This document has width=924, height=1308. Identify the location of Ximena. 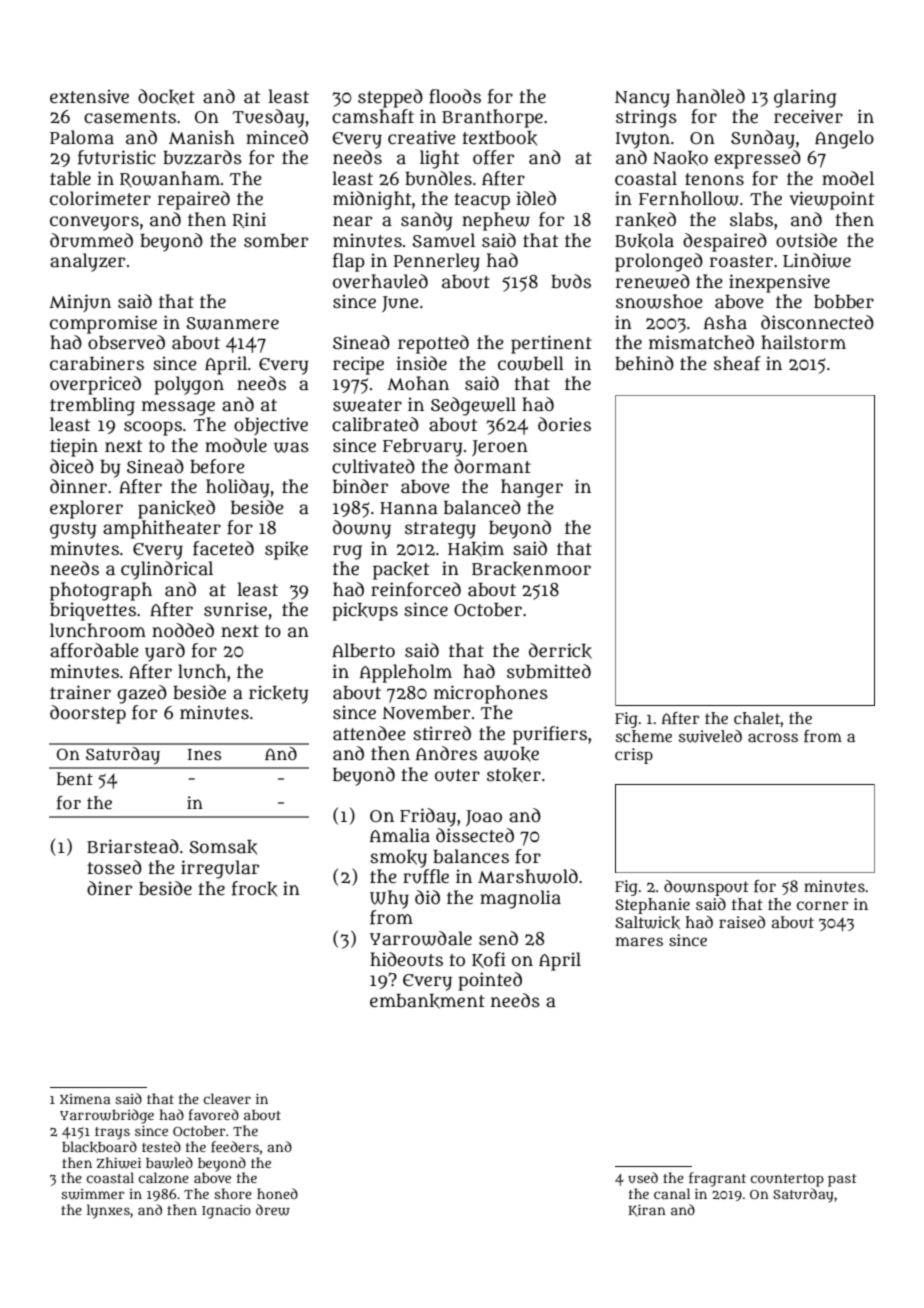
(85, 1099).
